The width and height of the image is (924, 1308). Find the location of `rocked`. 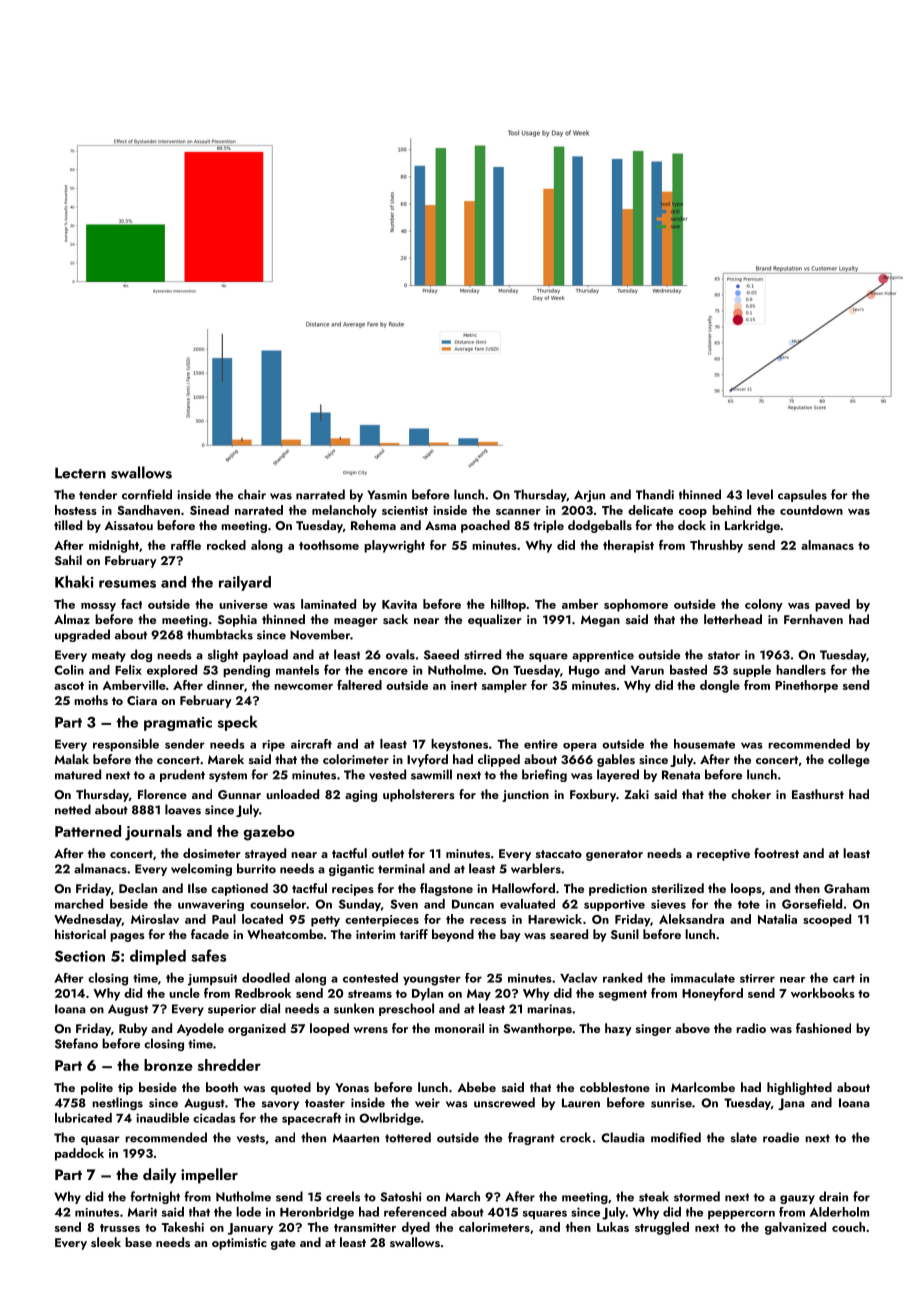

rocked is located at coordinates (226, 545).
